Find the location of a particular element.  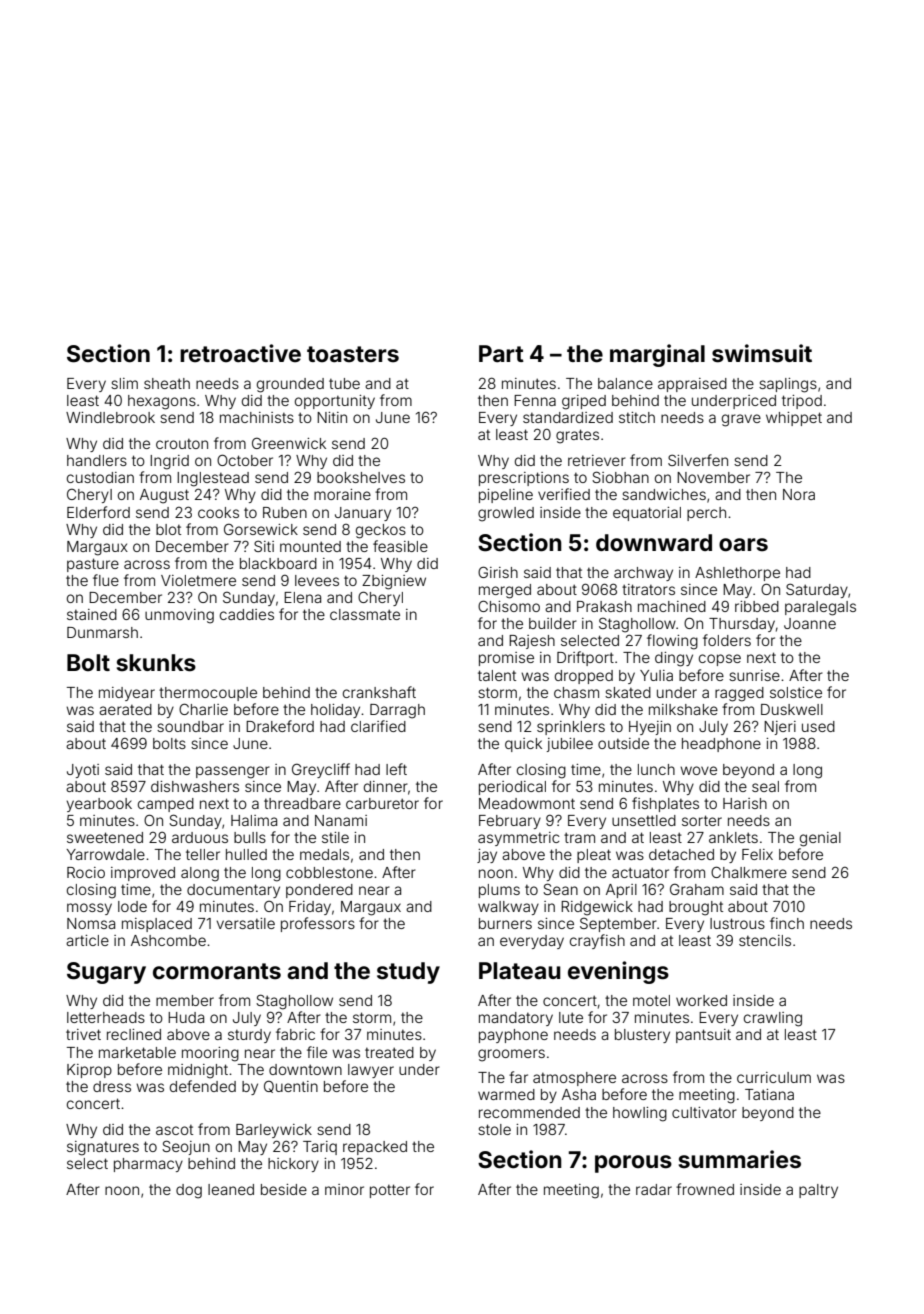

tripod is located at coordinates (802, 402).
